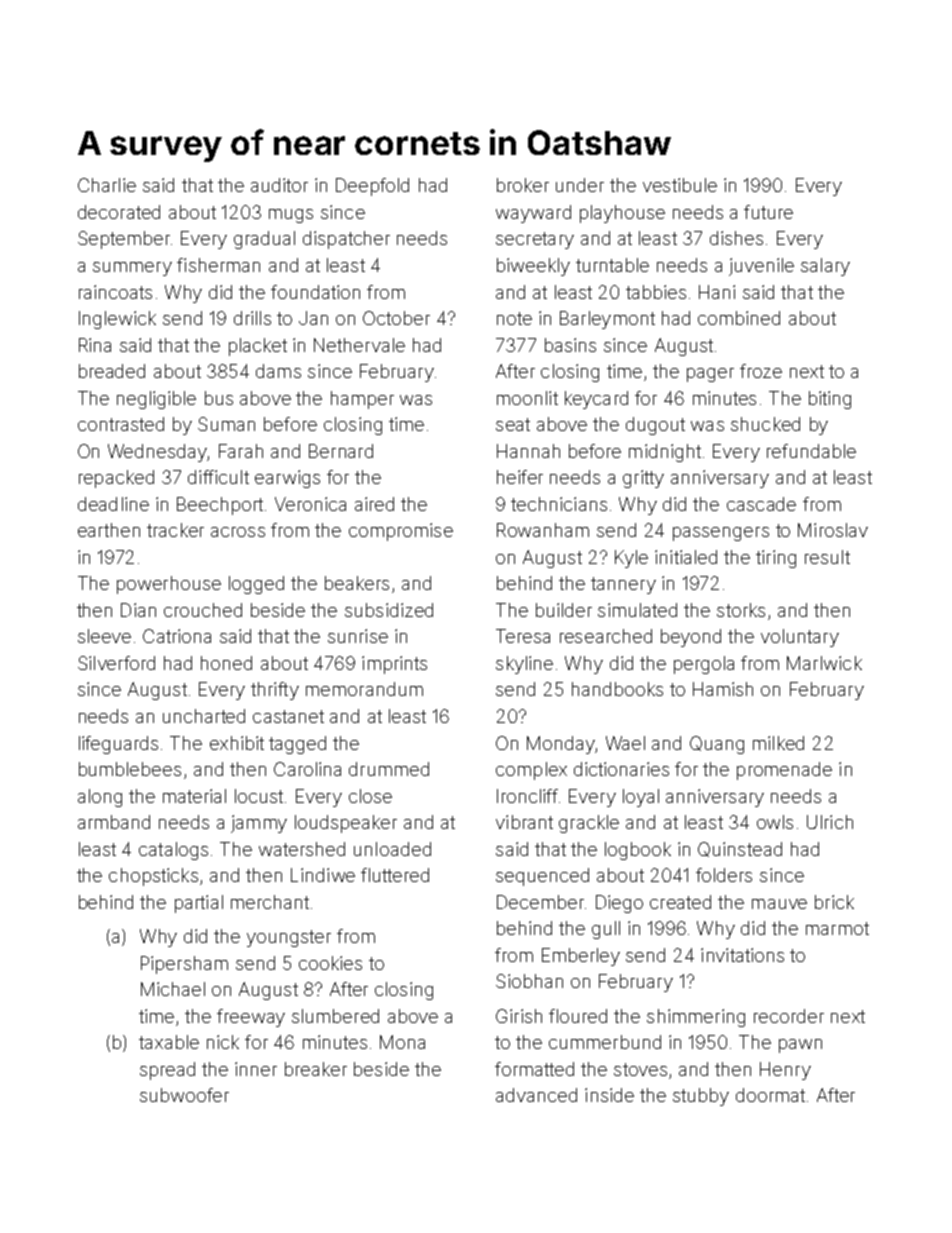  I want to click on powerhouse, so click(169, 585).
